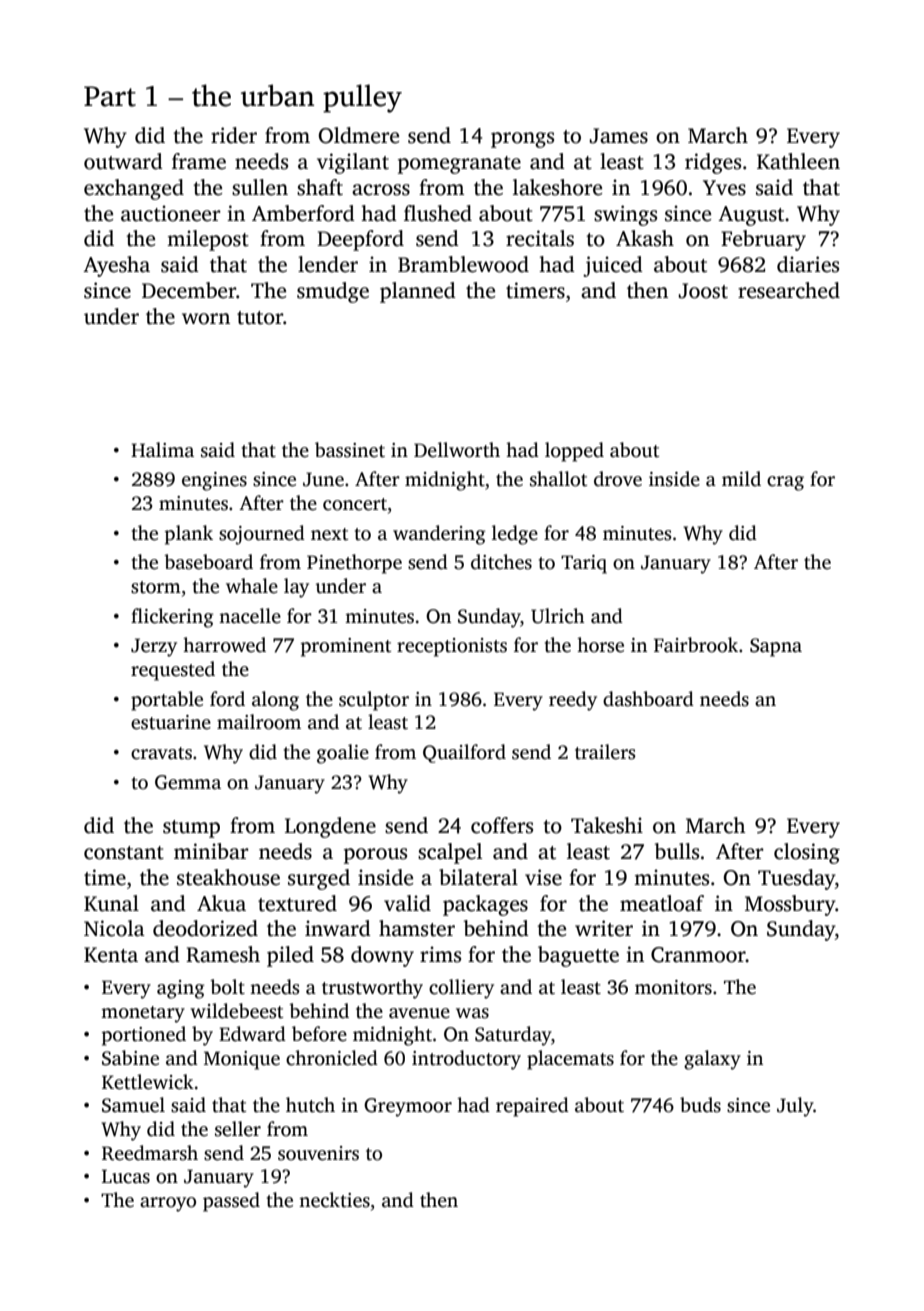 This screenshot has height=1311, width=924. What do you see at coordinates (543, 877) in the screenshot?
I see `vise` at bounding box center [543, 877].
